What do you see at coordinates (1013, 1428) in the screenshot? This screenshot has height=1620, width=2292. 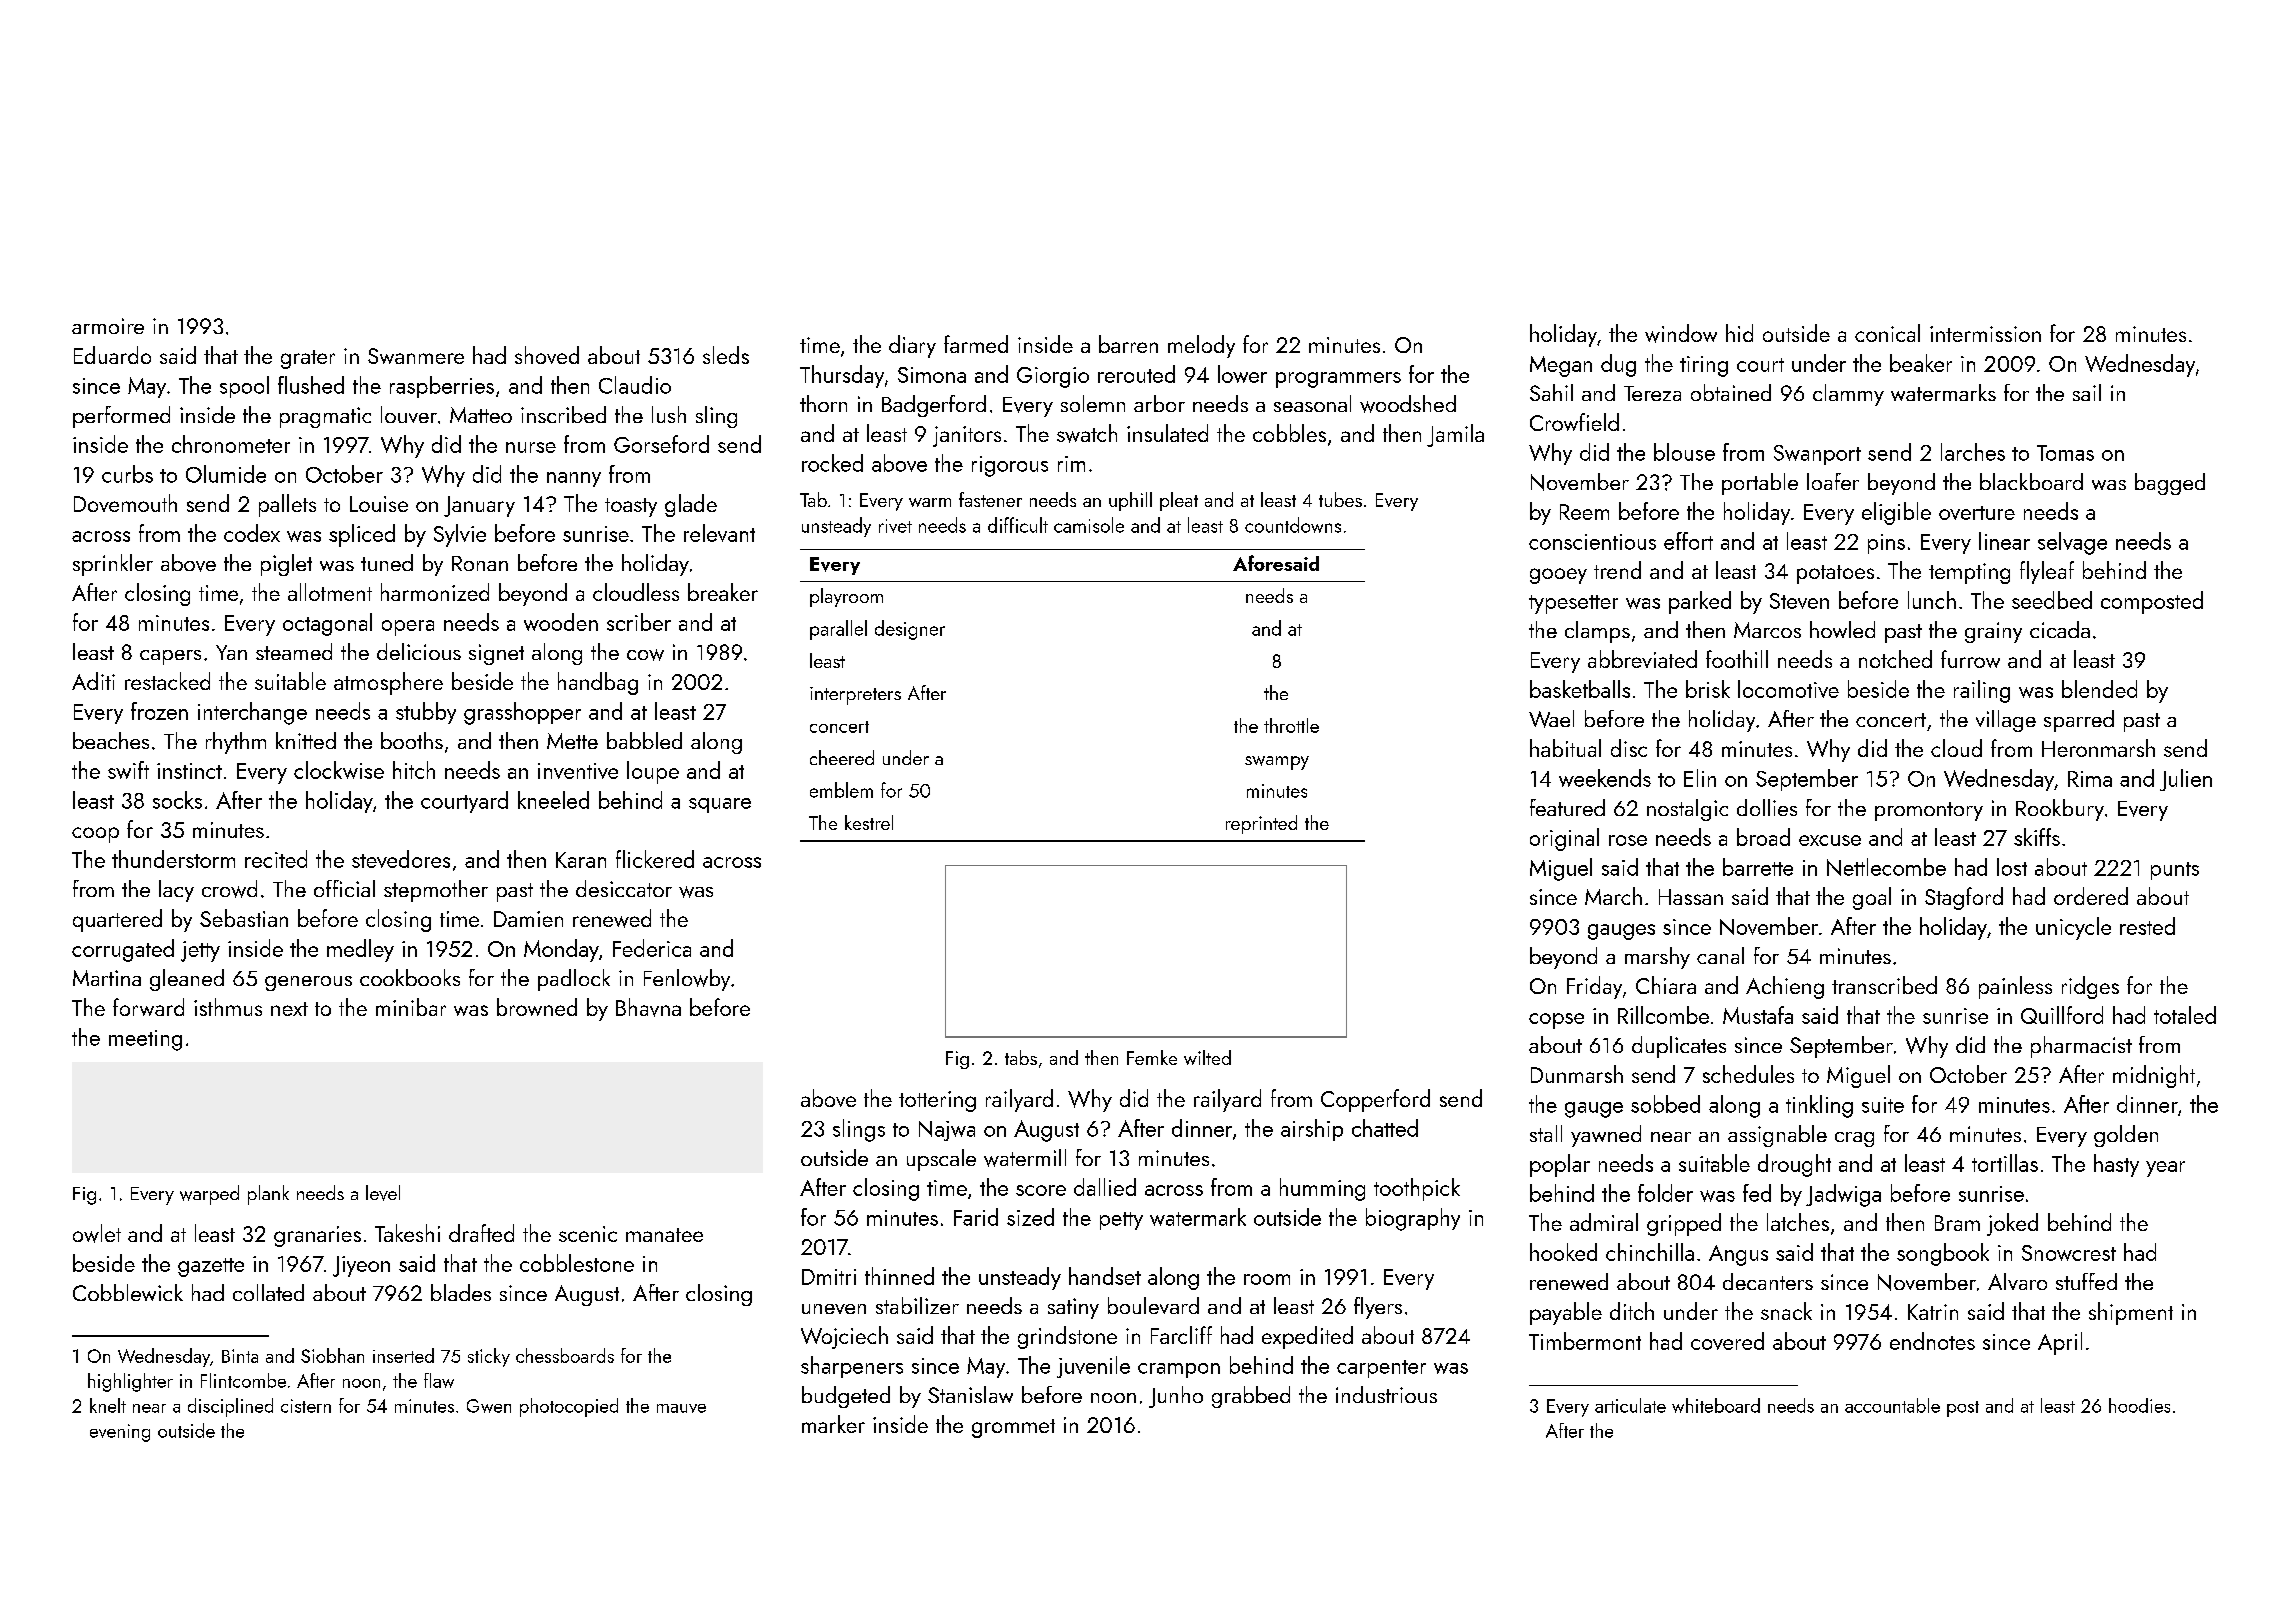 I see `grommet` at bounding box center [1013, 1428].
